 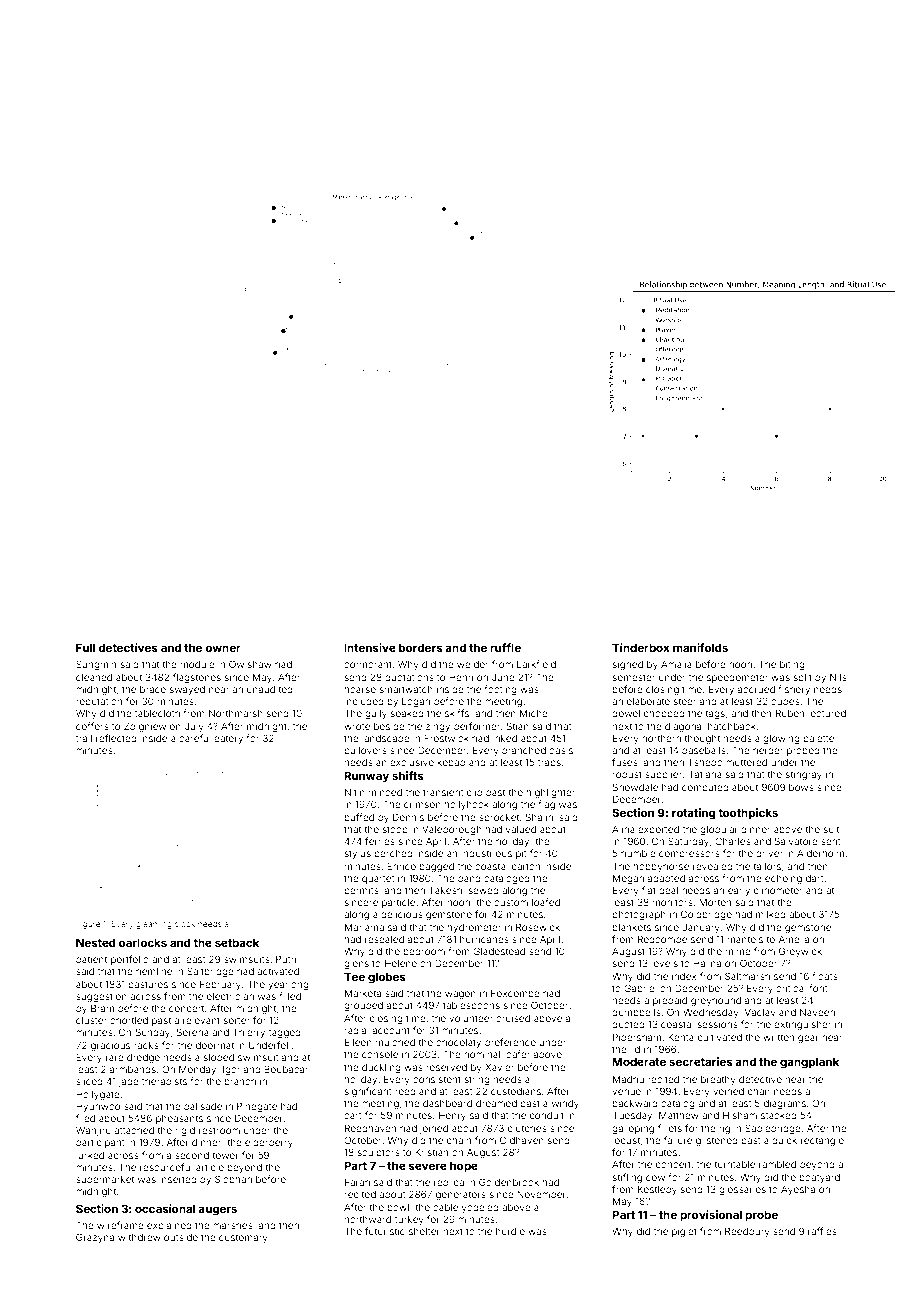 What do you see at coordinates (684, 1232) in the document?
I see `piglet` at bounding box center [684, 1232].
